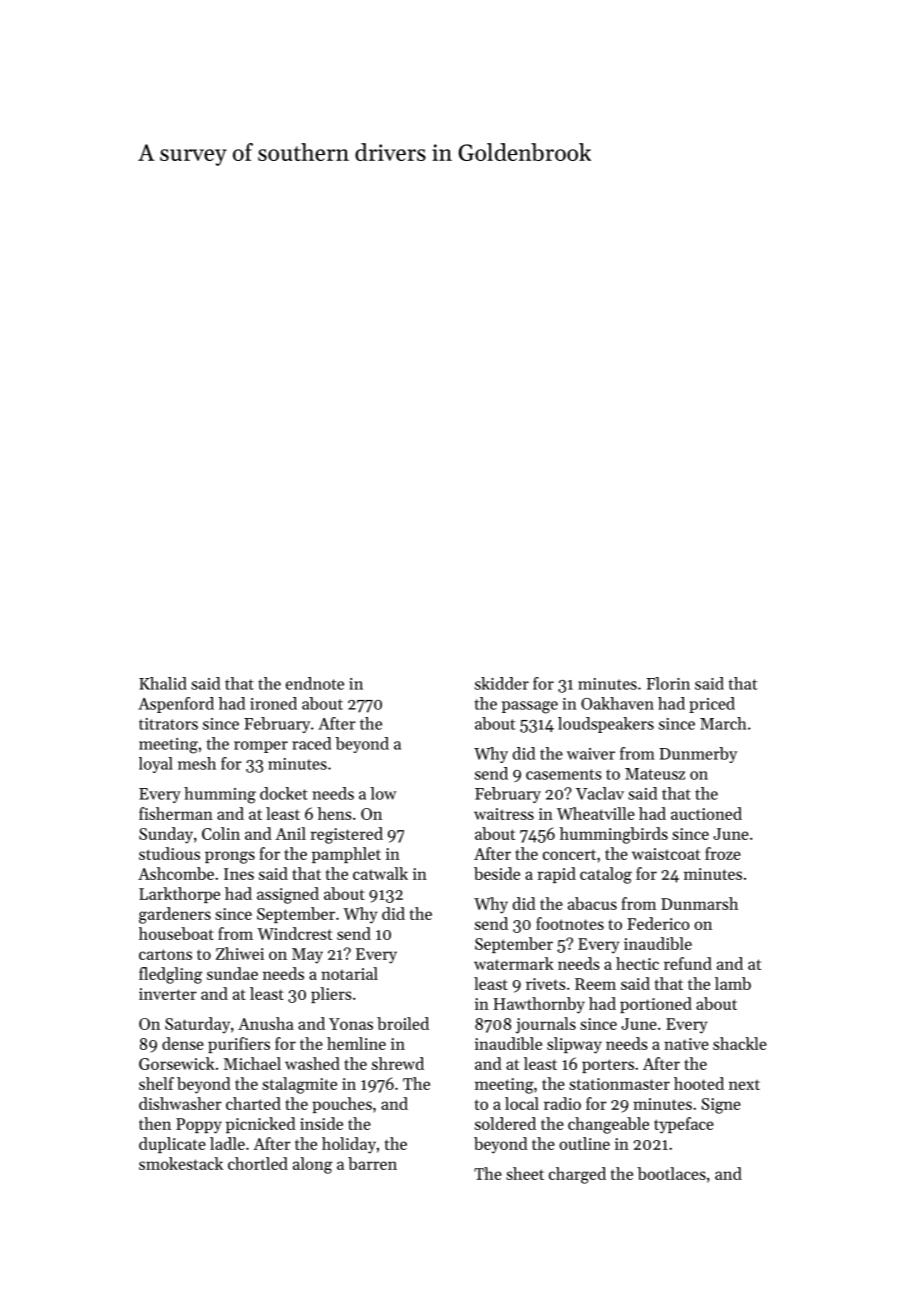  I want to click on watermark, so click(514, 963).
